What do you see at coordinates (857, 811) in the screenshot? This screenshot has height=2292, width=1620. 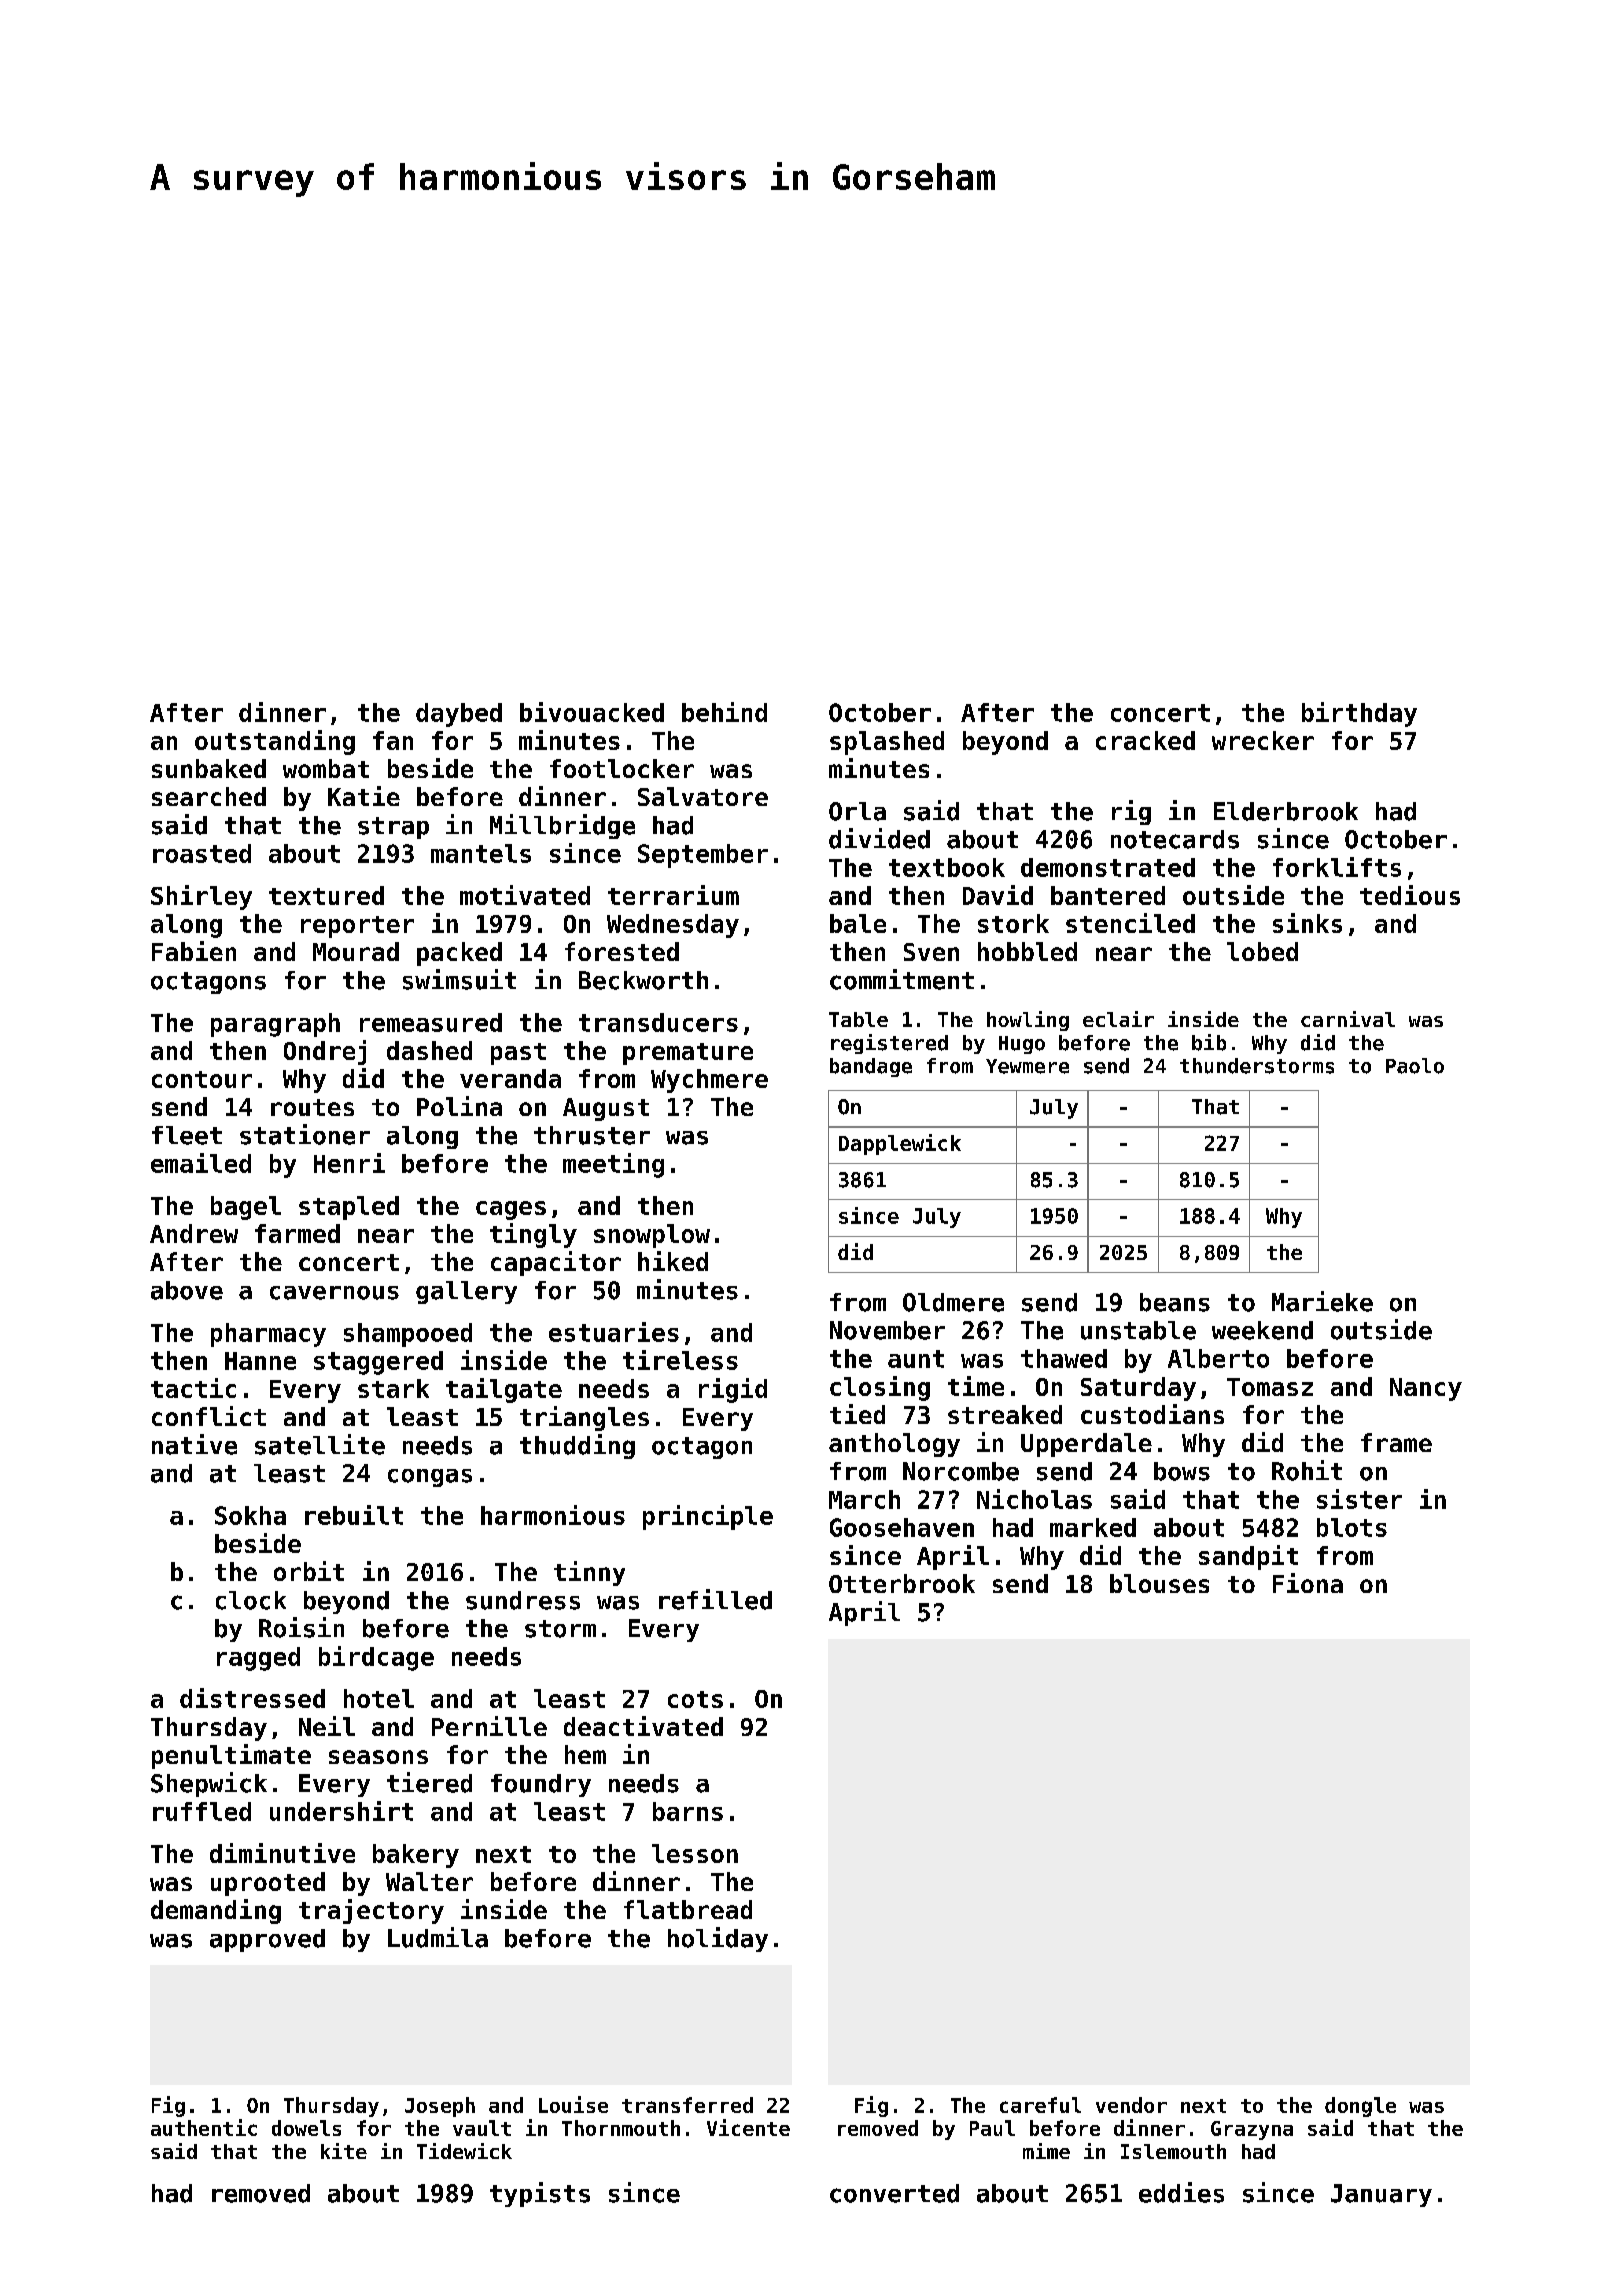 I see `Orla` at bounding box center [857, 811].
